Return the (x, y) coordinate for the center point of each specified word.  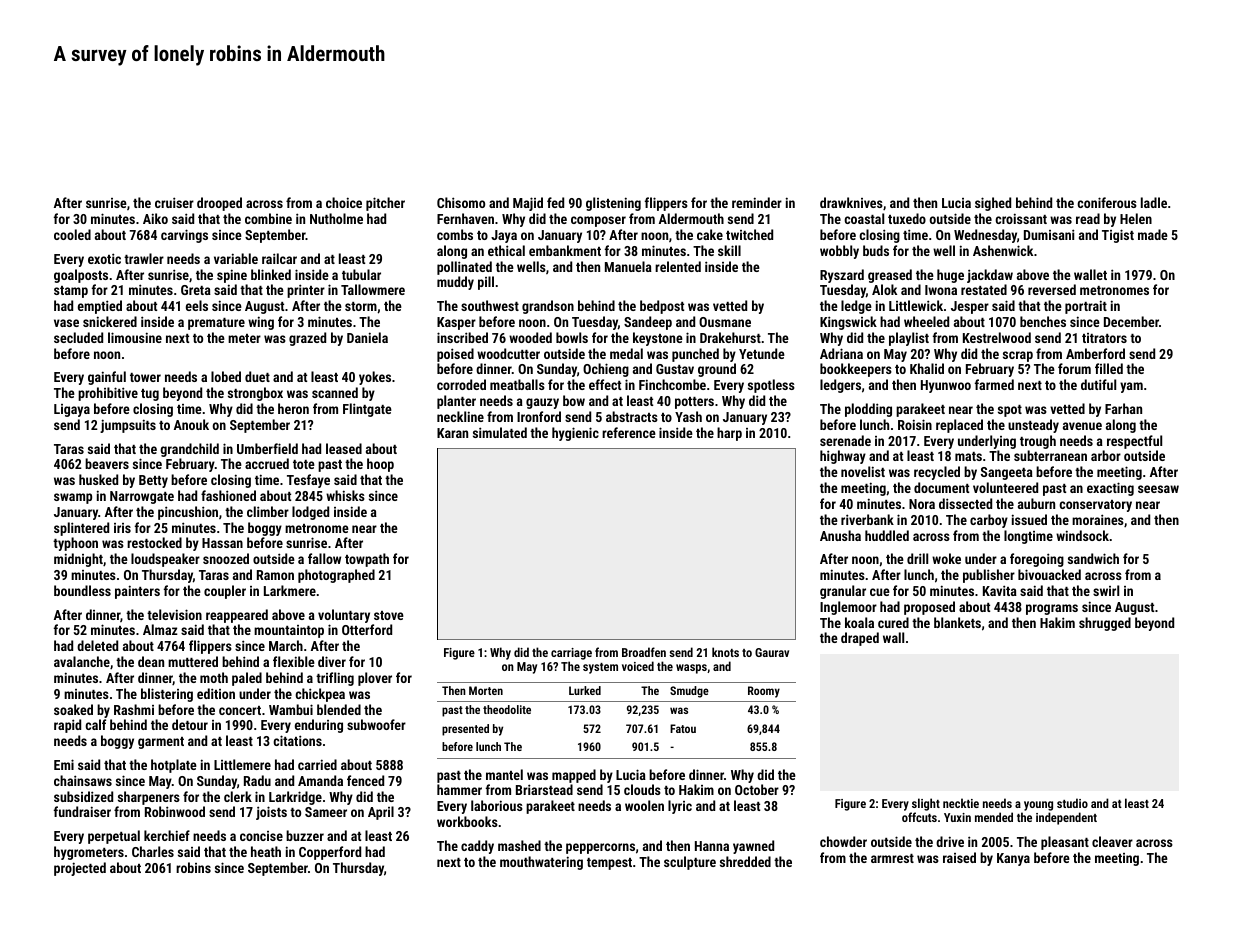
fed (555, 202)
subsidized (83, 796)
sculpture (690, 863)
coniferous (1107, 202)
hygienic (575, 434)
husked (98, 479)
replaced (959, 426)
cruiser (174, 202)
